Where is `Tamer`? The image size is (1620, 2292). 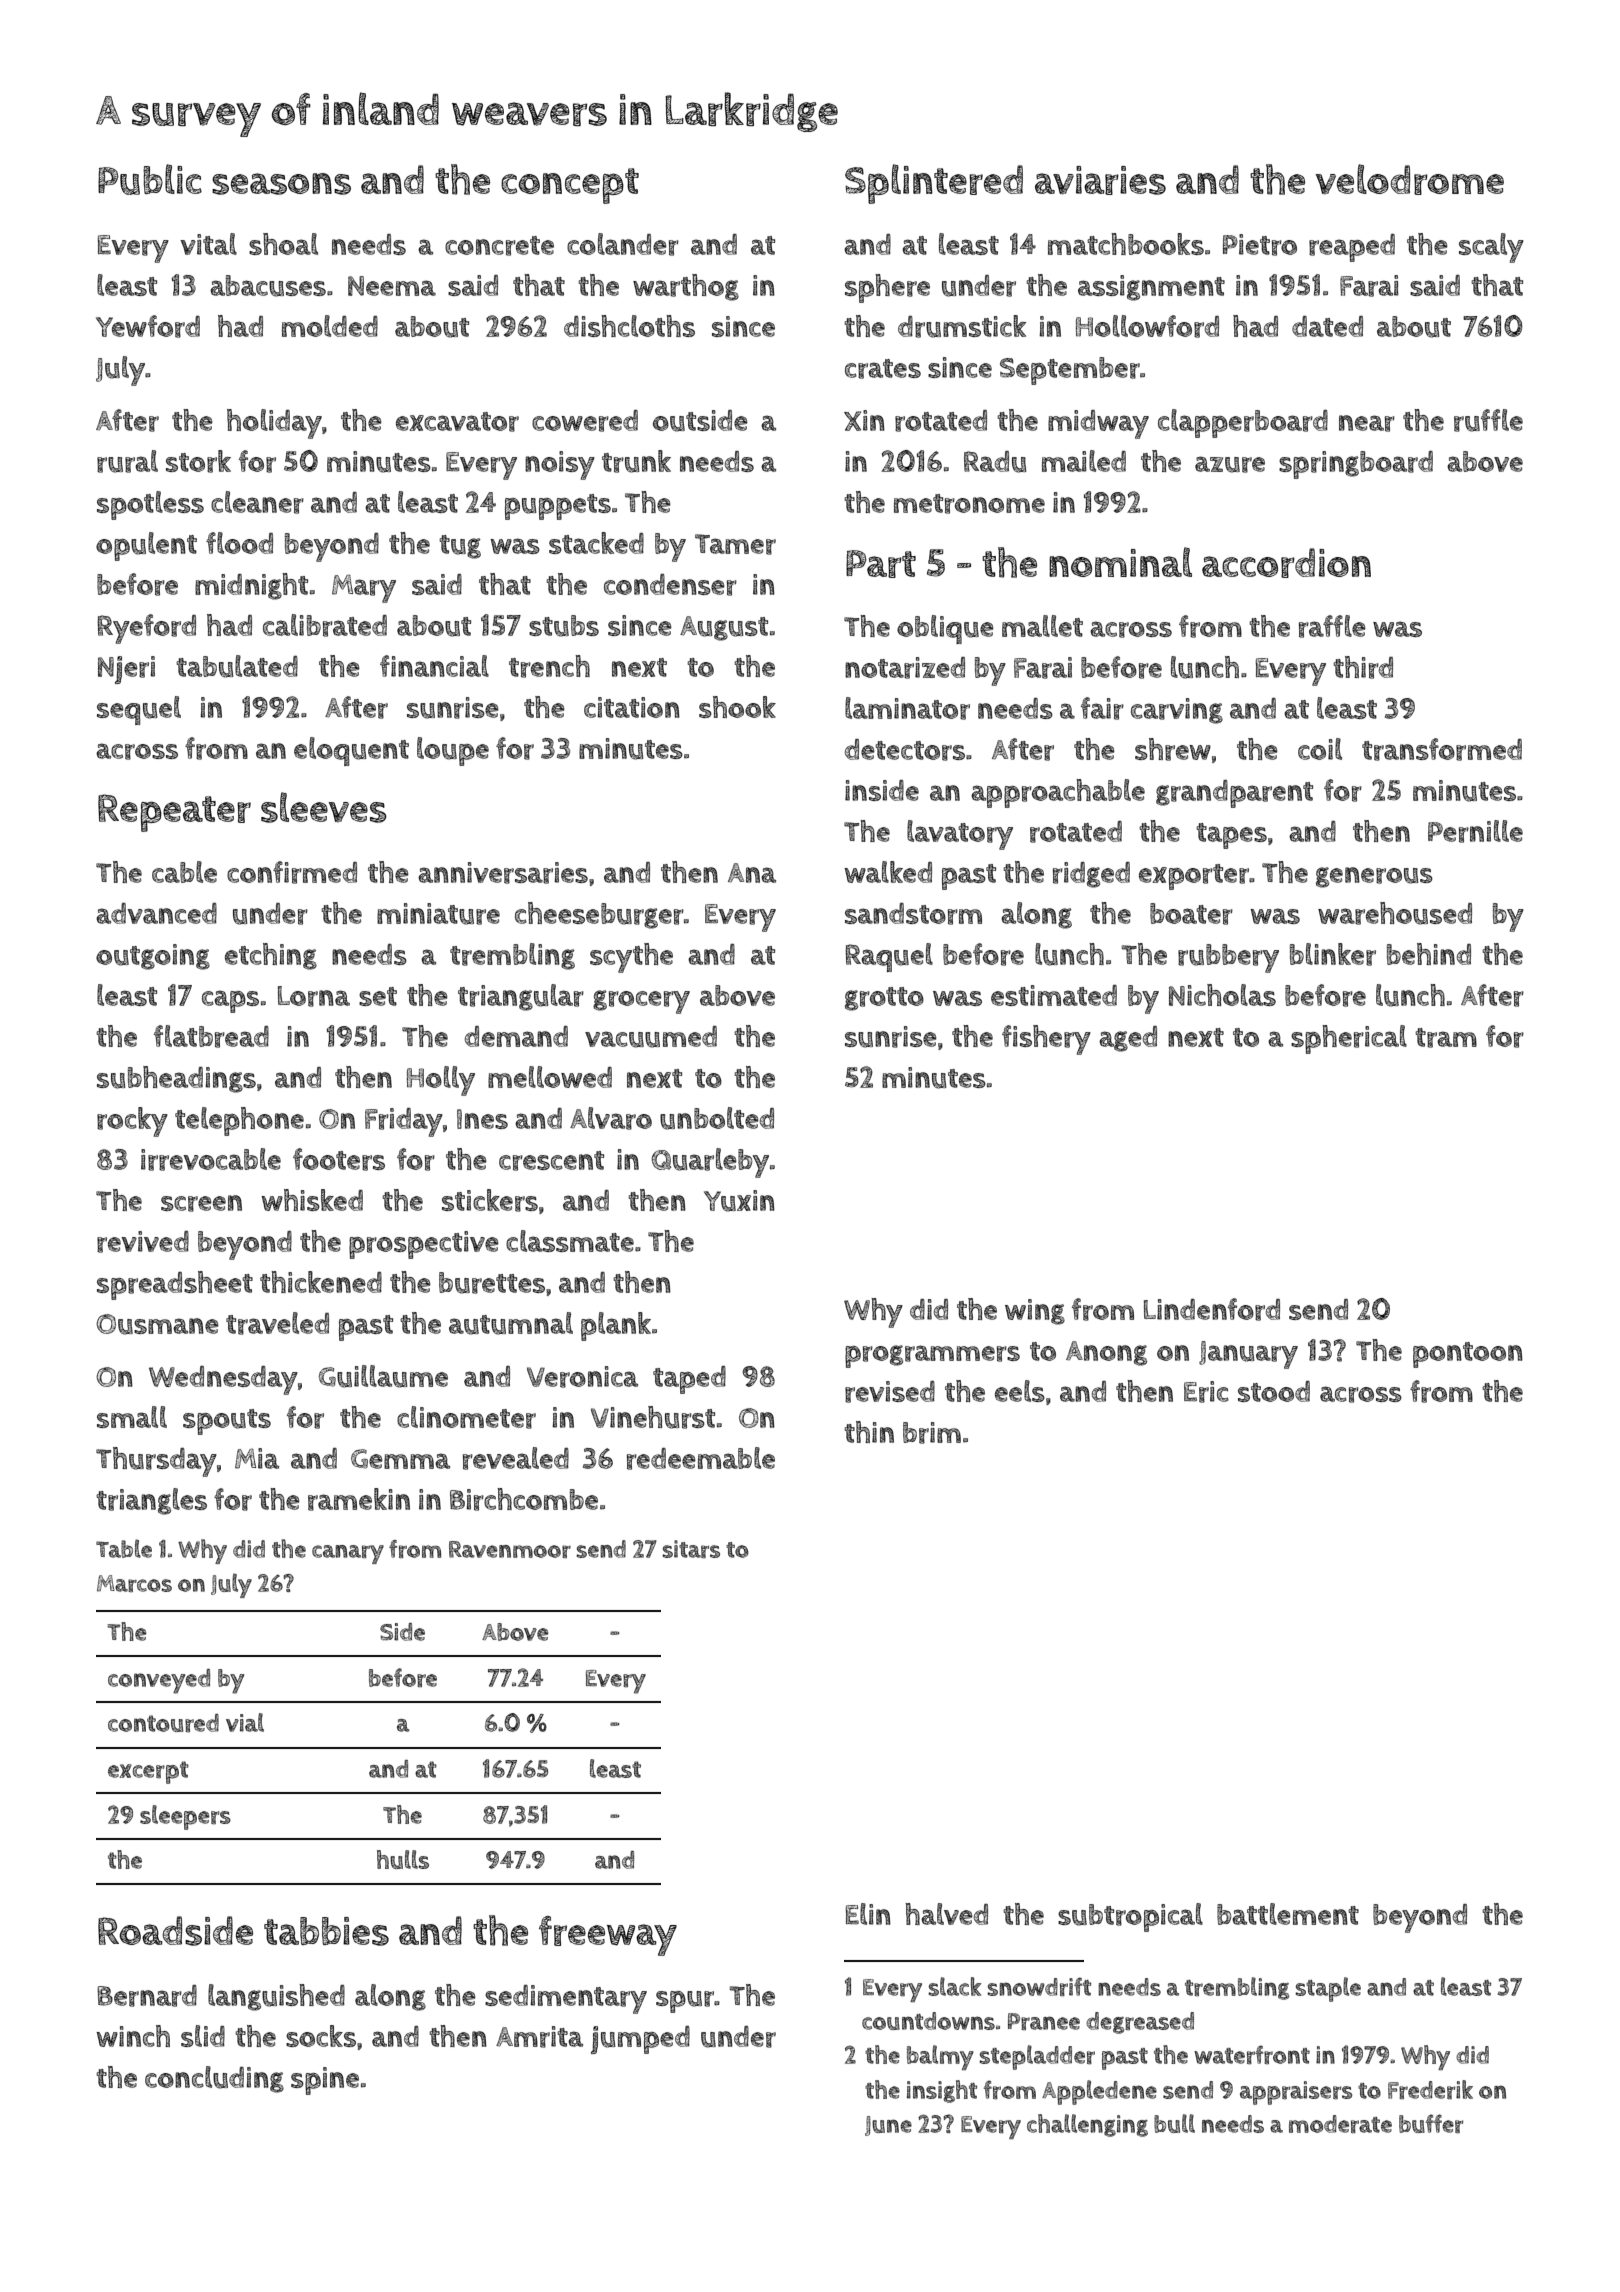
Tamer is located at coordinates (735, 544).
